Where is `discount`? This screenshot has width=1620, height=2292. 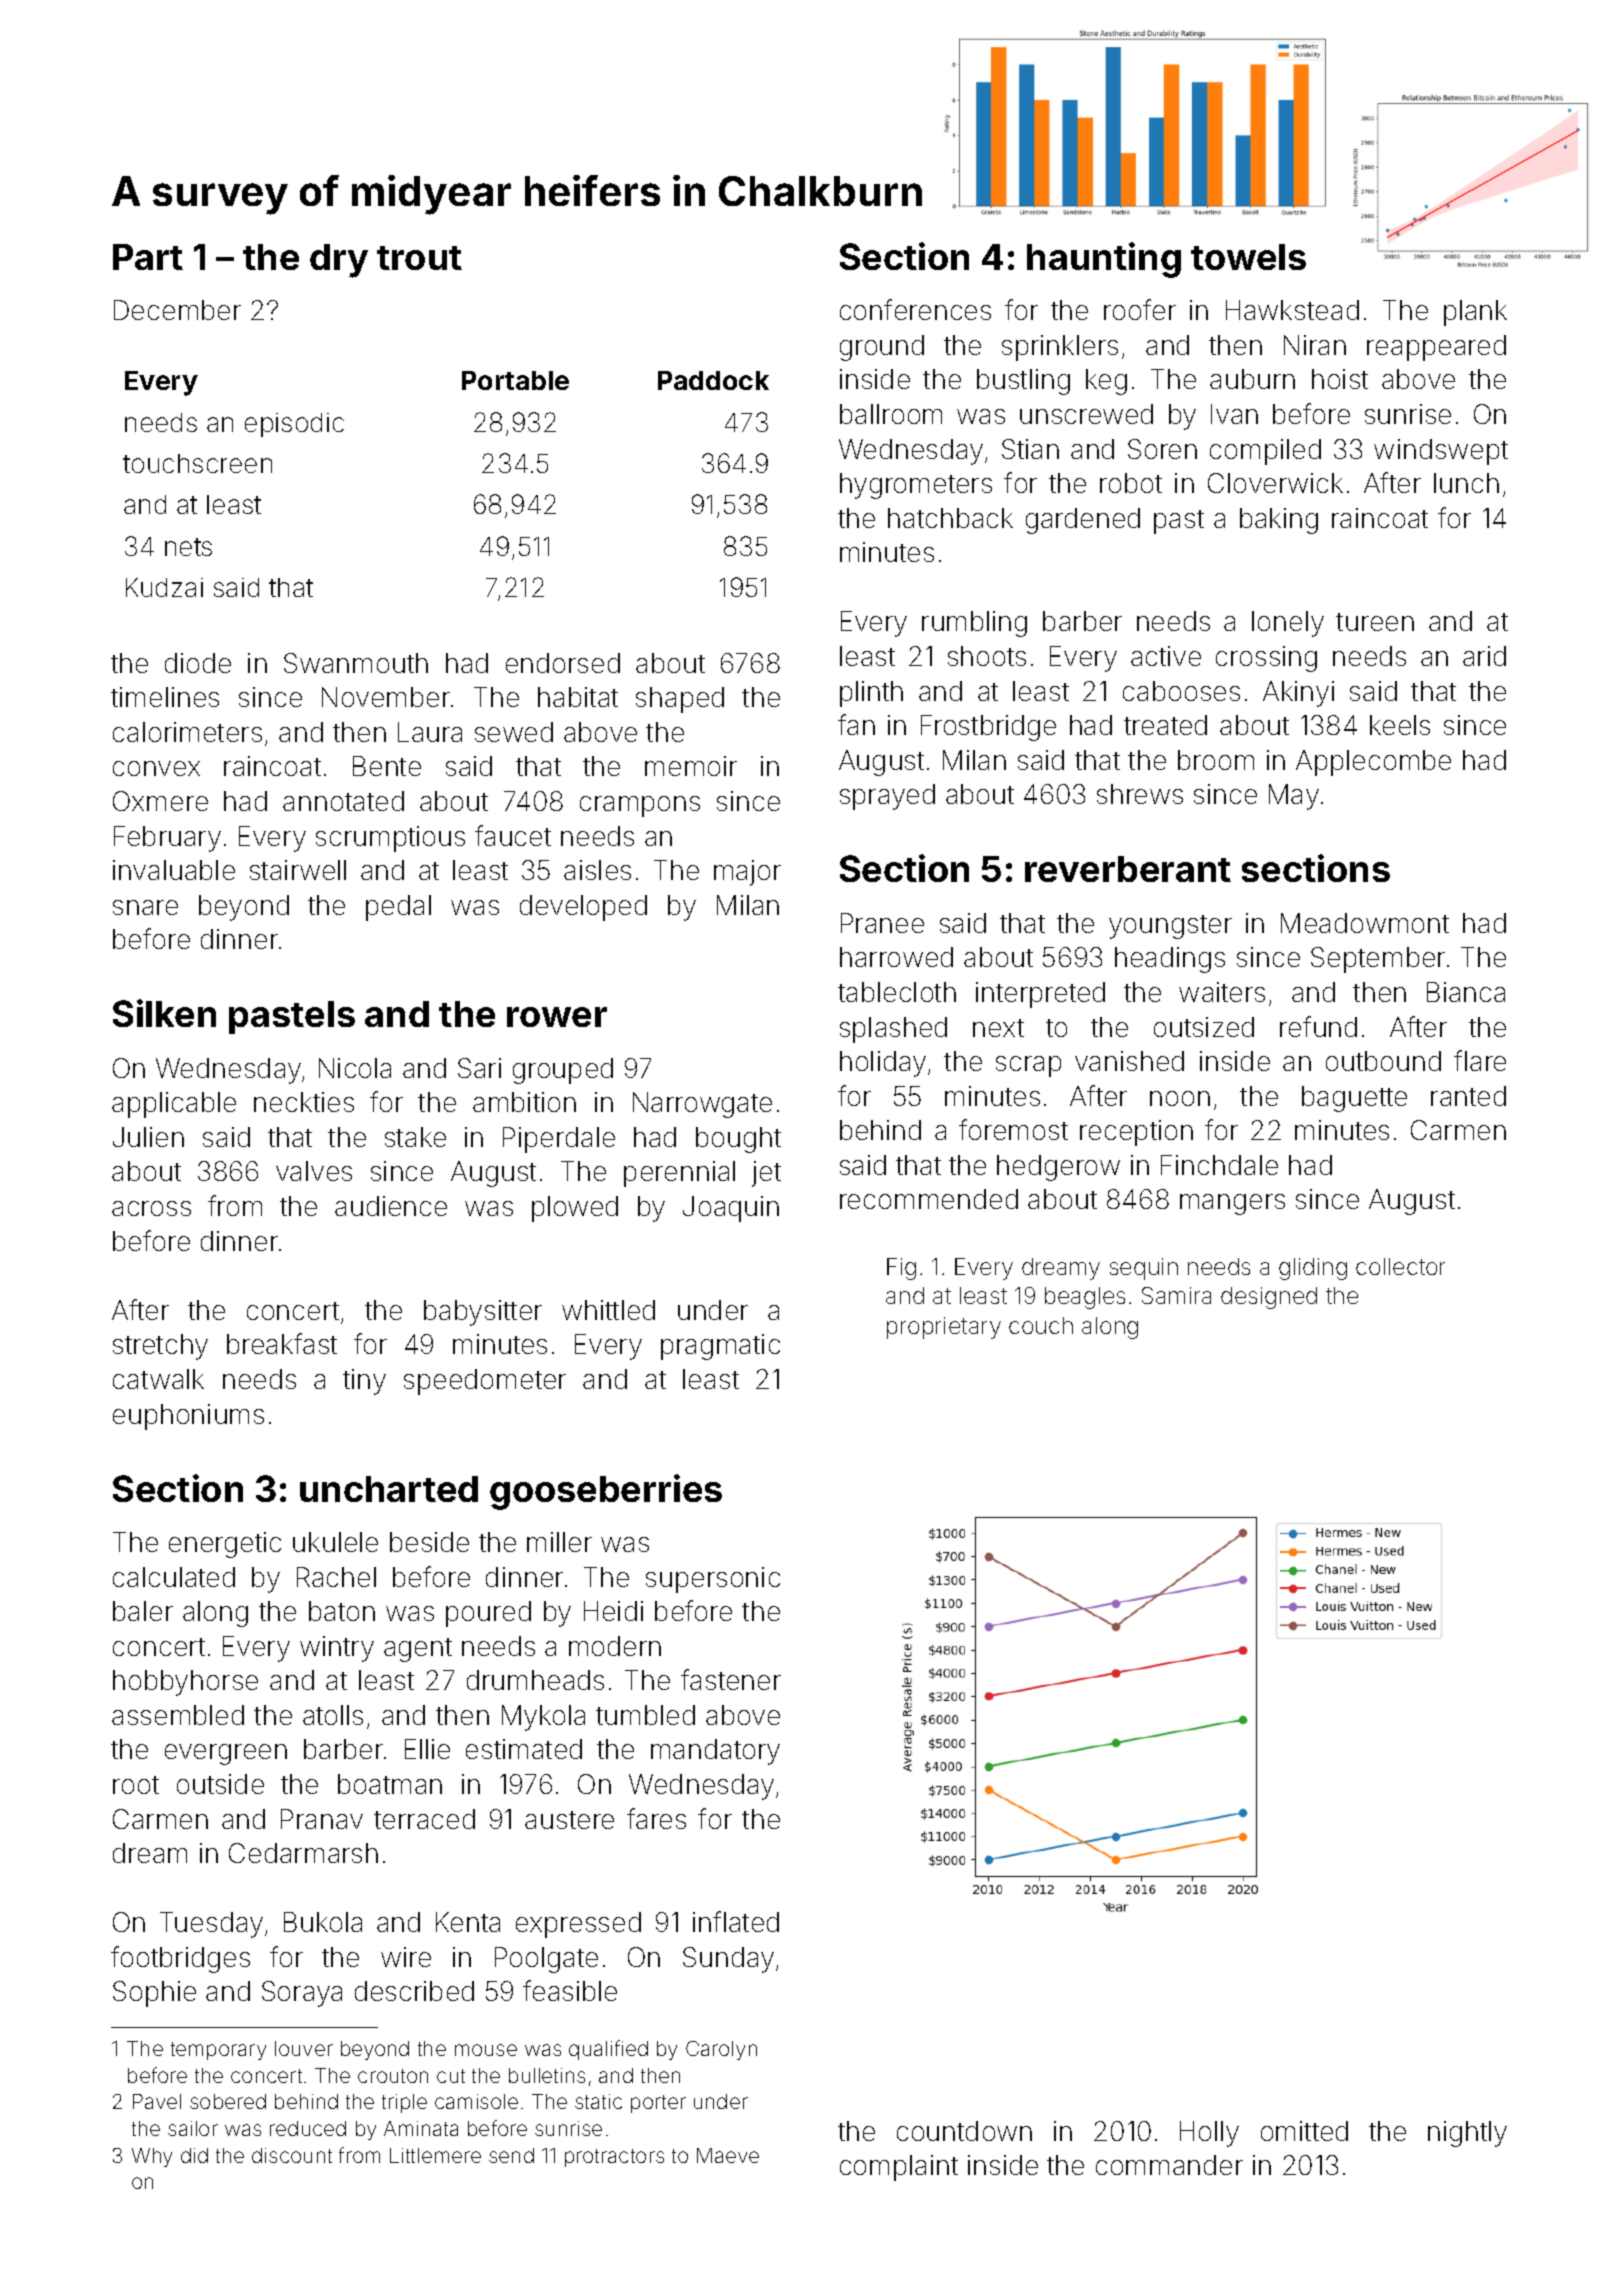
discount is located at coordinates (292, 2155).
